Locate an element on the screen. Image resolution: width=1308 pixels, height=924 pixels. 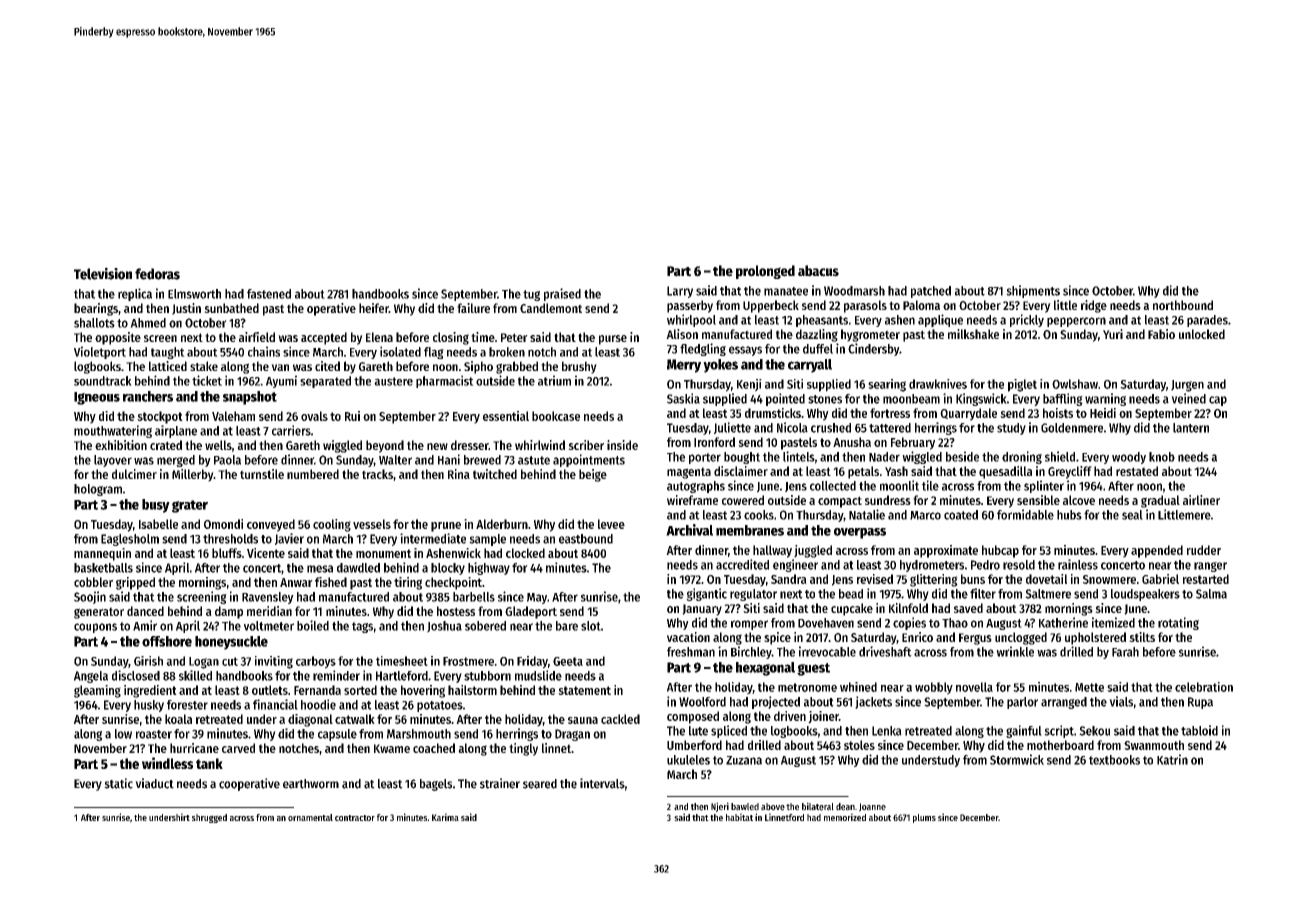
shrugged is located at coordinates (209, 818).
